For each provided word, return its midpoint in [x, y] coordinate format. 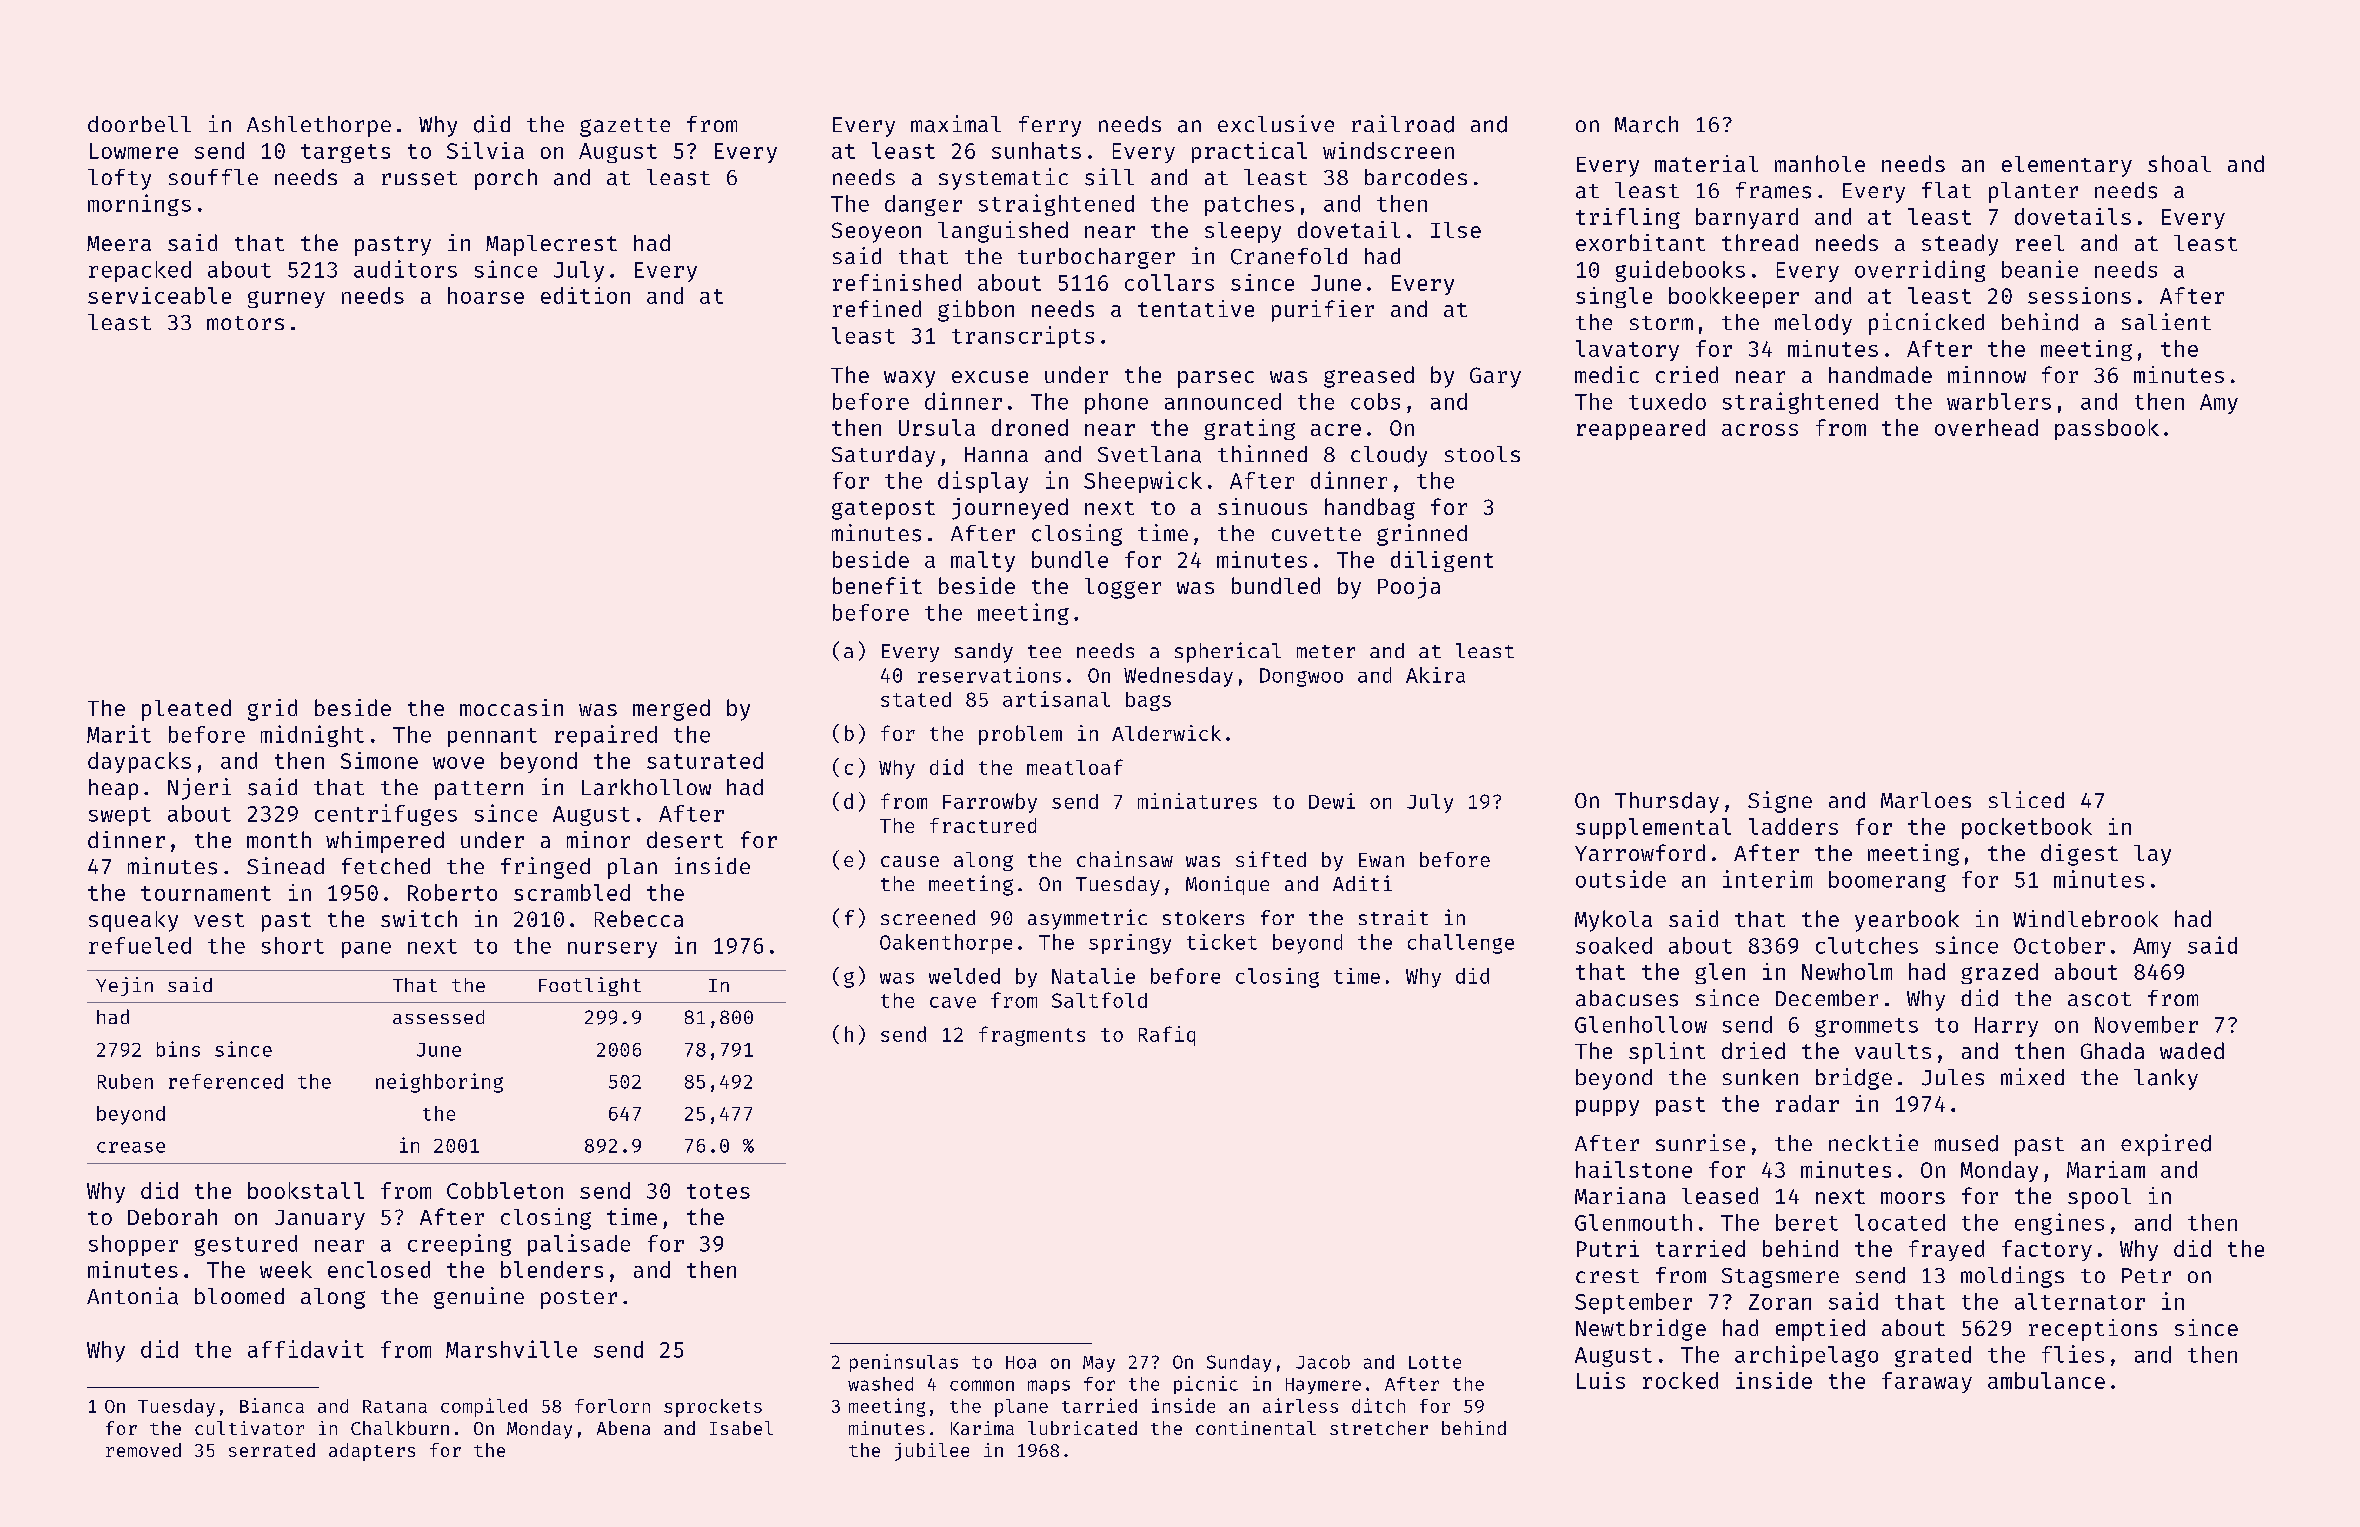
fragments [1032, 1036]
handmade [1880, 374]
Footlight [590, 986]
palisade [579, 1245]
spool [2099, 1198]
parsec [1216, 379]
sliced [2026, 799]
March [1646, 124]
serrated [272, 1450]
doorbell [139, 124]
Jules [1953, 1077]
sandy [984, 653]
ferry [1050, 126]
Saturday [883, 456]
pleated [186, 710]
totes [718, 1191]
